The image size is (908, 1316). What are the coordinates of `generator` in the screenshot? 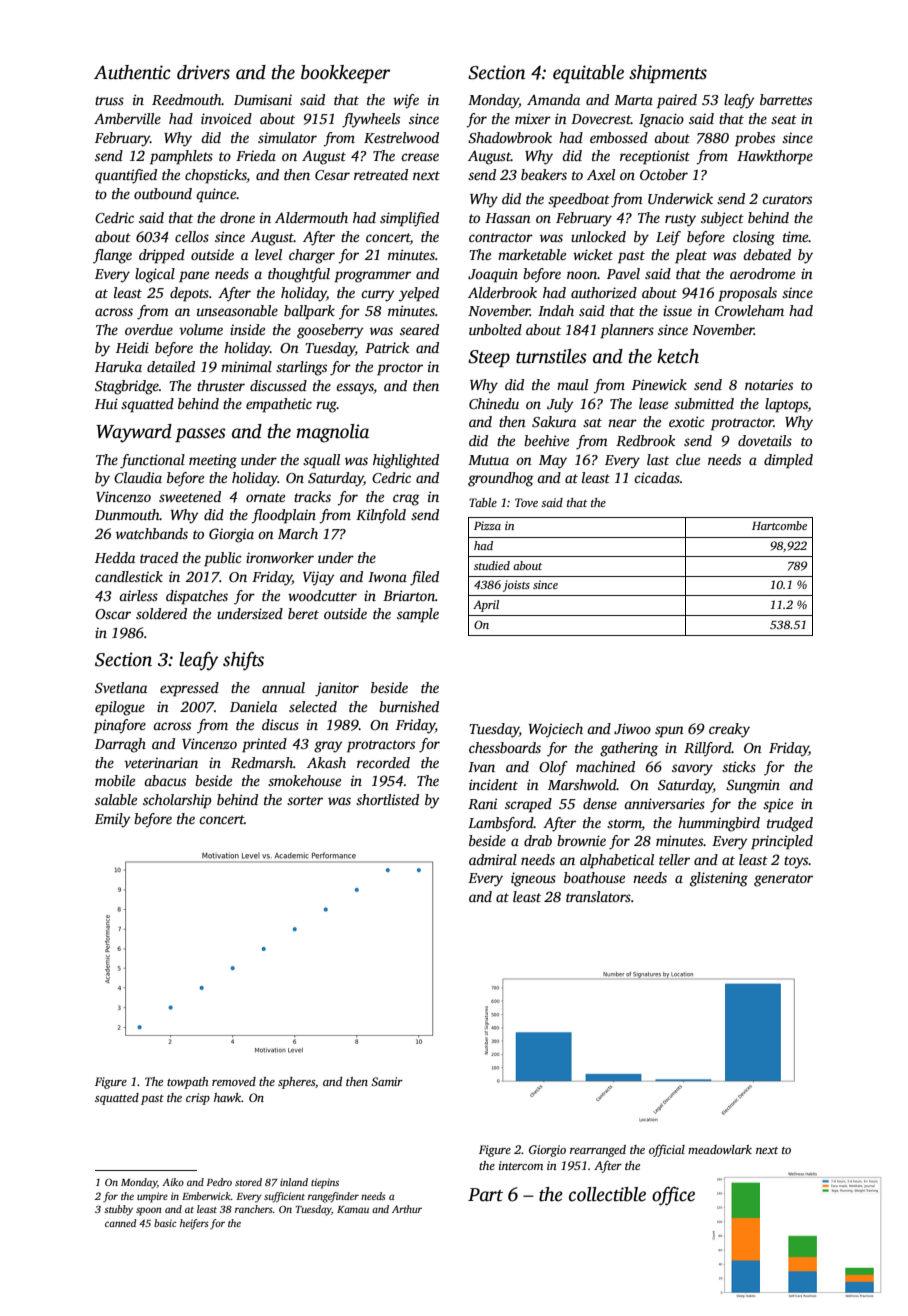 It's located at (783, 880).
